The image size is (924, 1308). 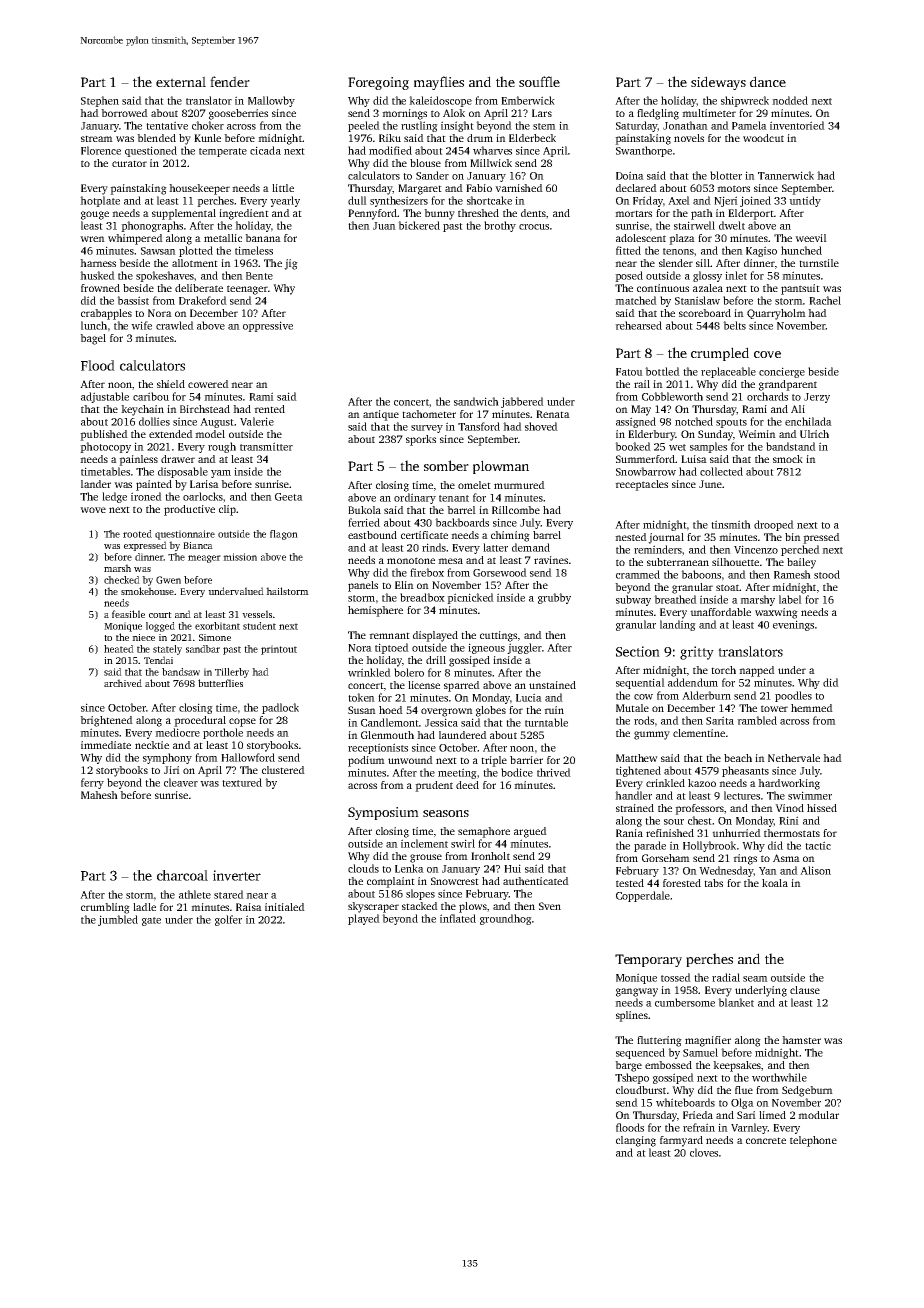 What do you see at coordinates (101, 150) in the screenshot?
I see `Florence` at bounding box center [101, 150].
